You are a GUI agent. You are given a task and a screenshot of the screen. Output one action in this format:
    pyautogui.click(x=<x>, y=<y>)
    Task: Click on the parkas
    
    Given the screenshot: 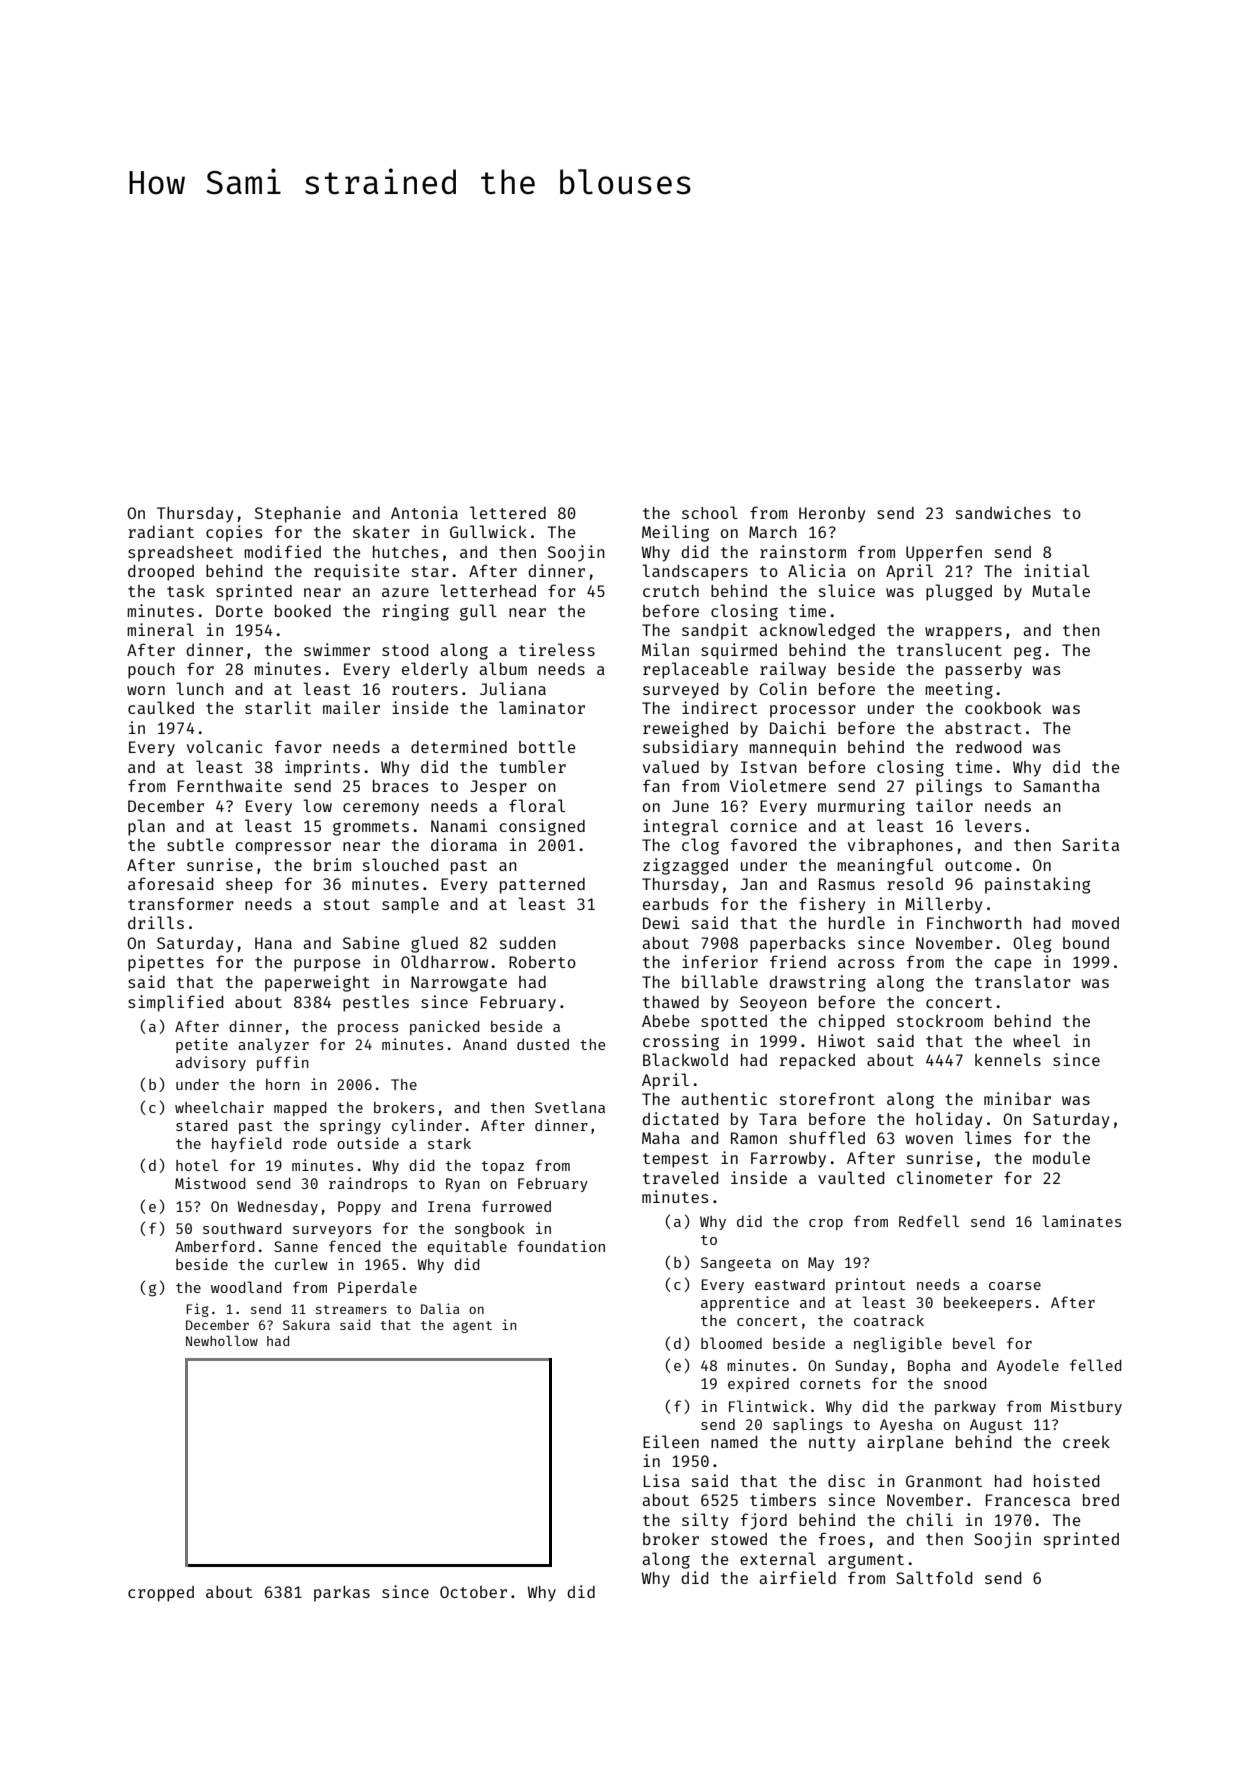 What is the action you would take?
    pyautogui.click(x=342, y=1594)
